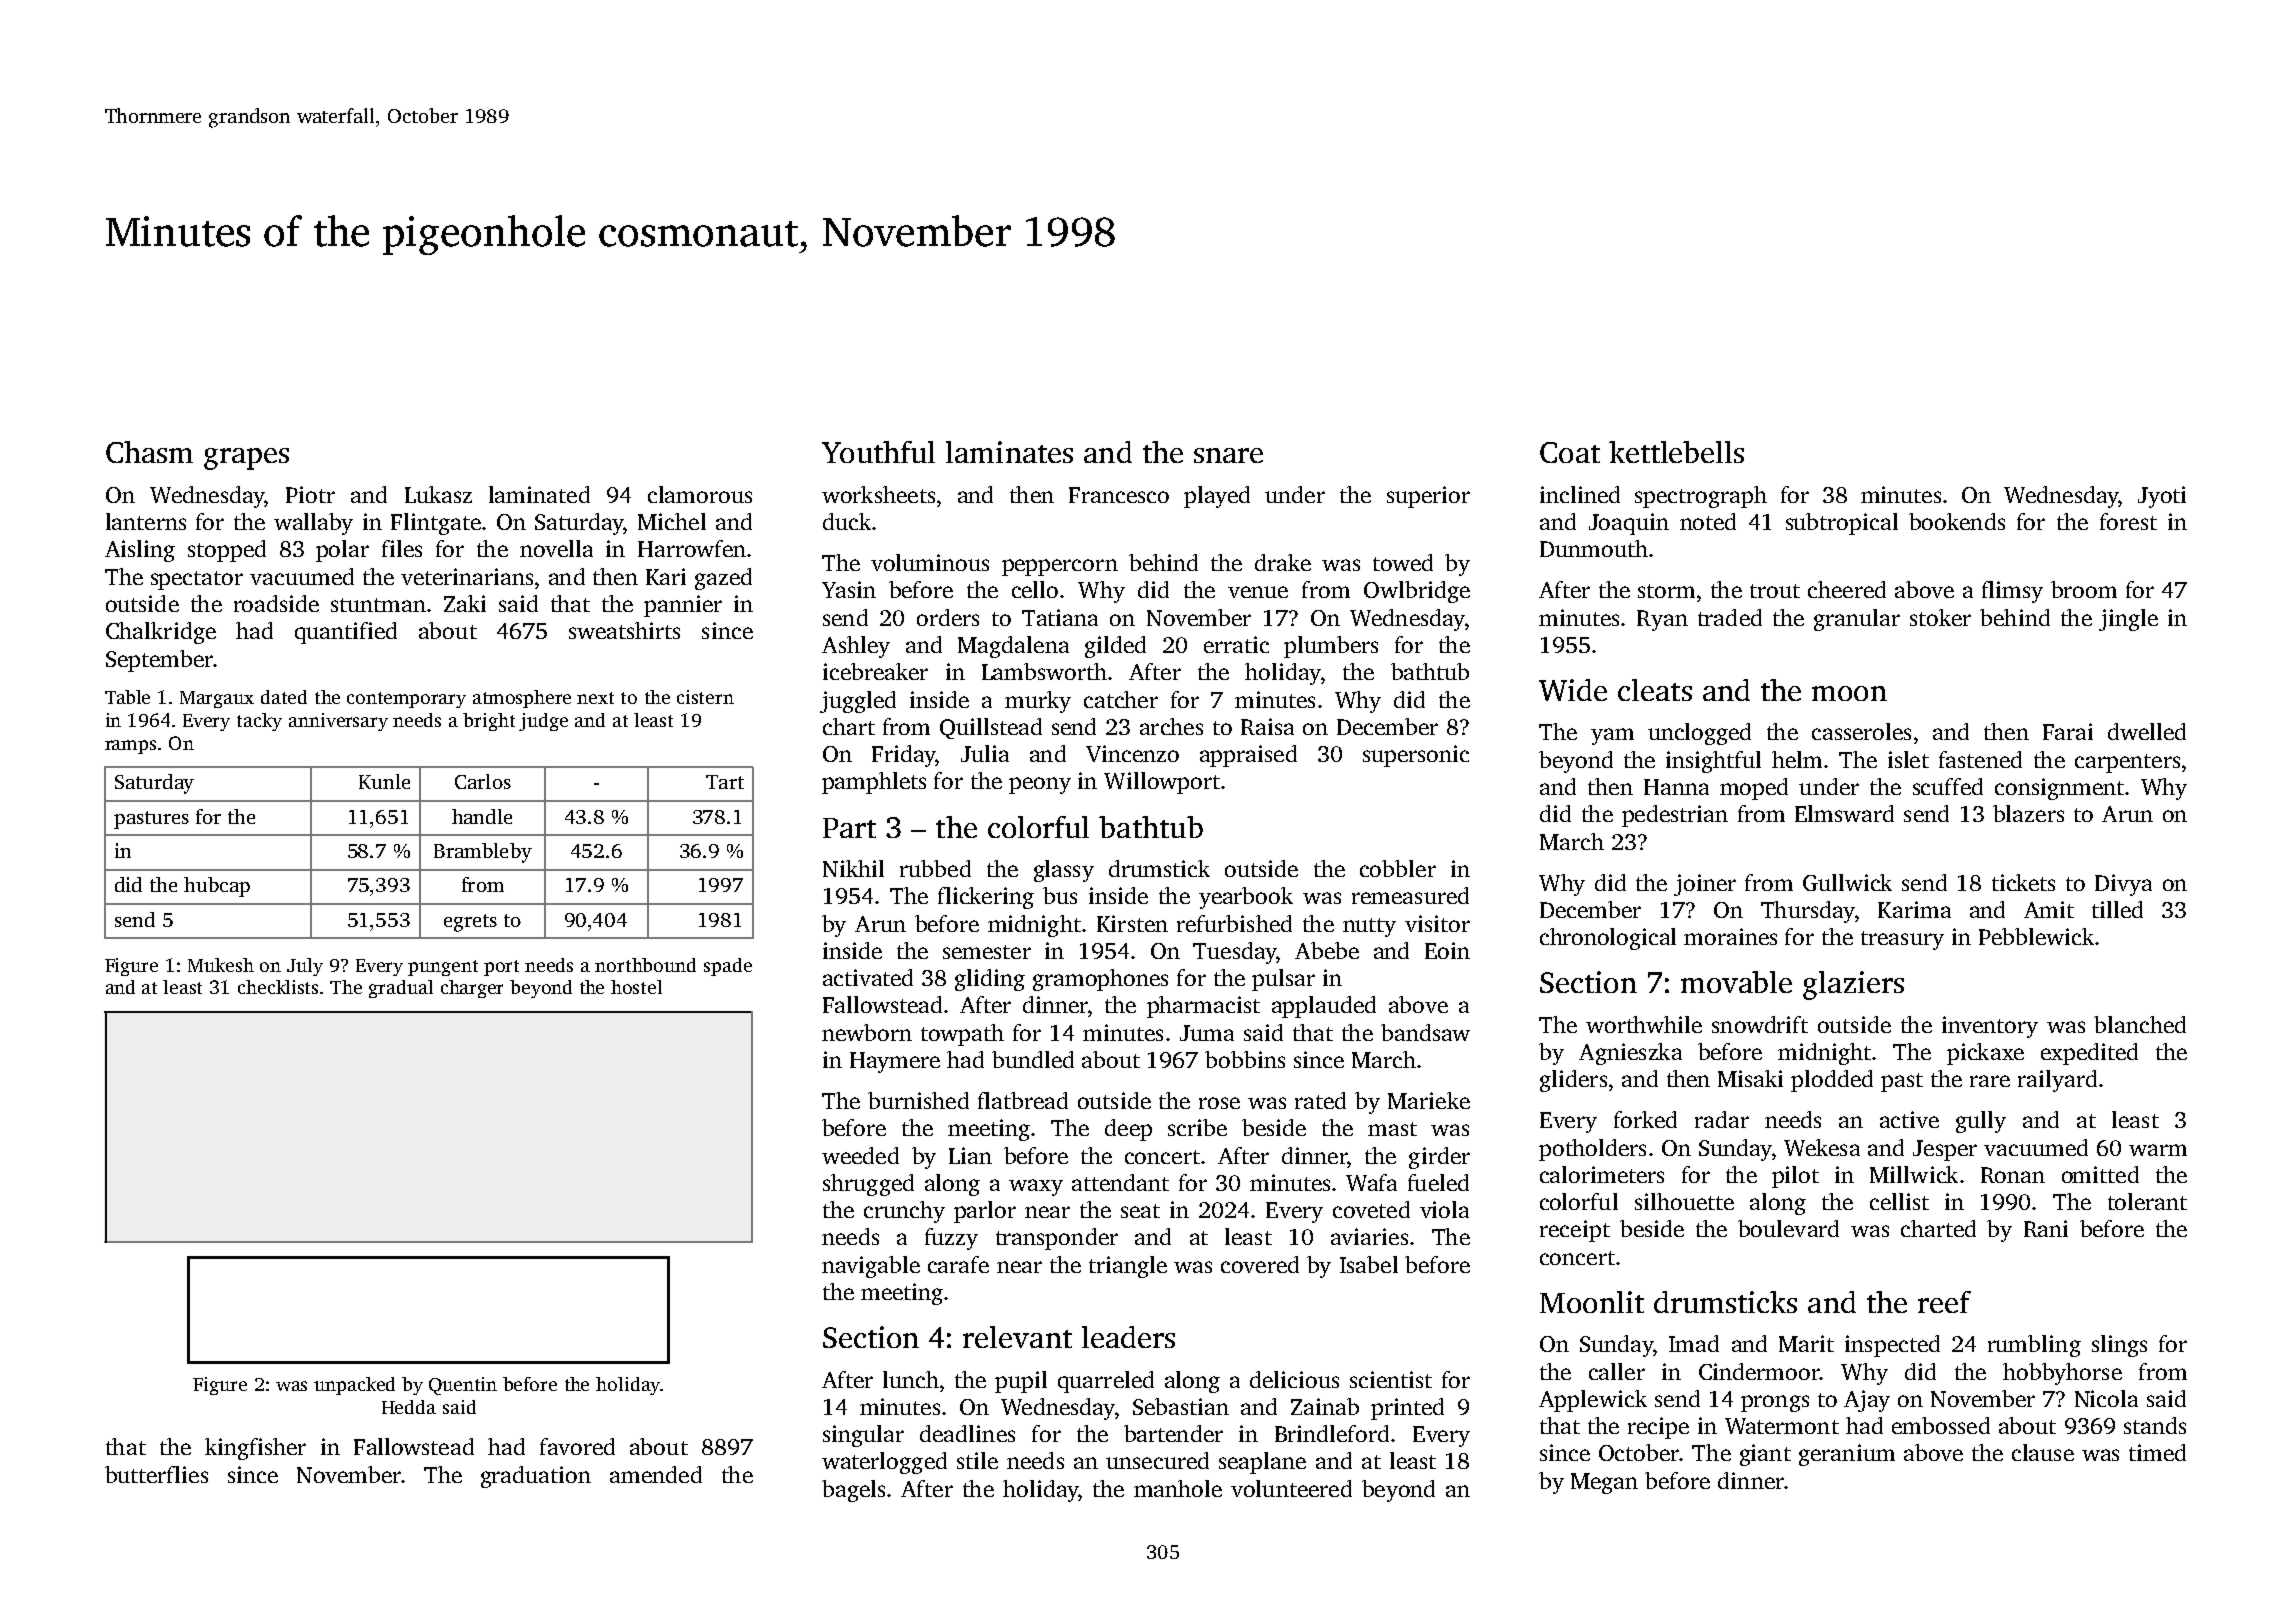  I want to click on reef, so click(1944, 1302).
